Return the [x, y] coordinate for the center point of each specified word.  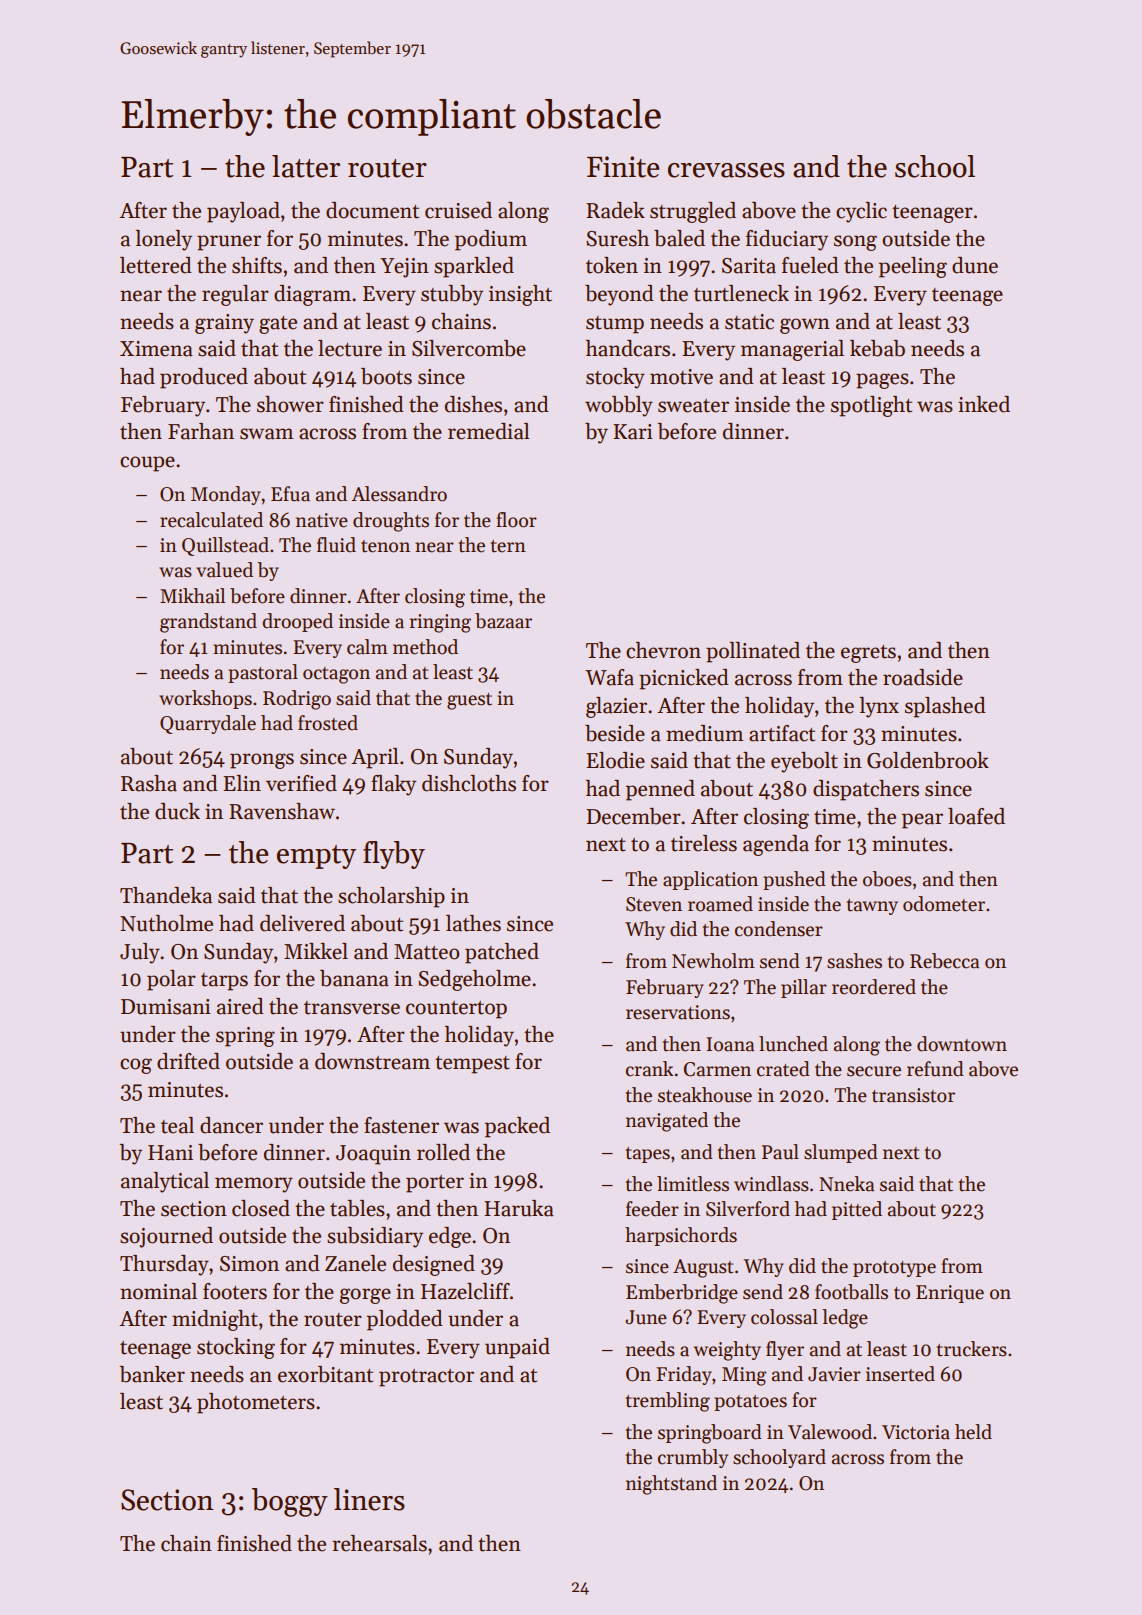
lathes [473, 923]
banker [152, 1374]
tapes [648, 1155]
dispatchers [866, 790]
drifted [188, 1061]
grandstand [208, 623]
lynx [879, 707]
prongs [262, 761]
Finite [623, 167]
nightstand [671, 1485]
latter [306, 166]
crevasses [726, 170]
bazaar [503, 621]
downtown [962, 1044]
